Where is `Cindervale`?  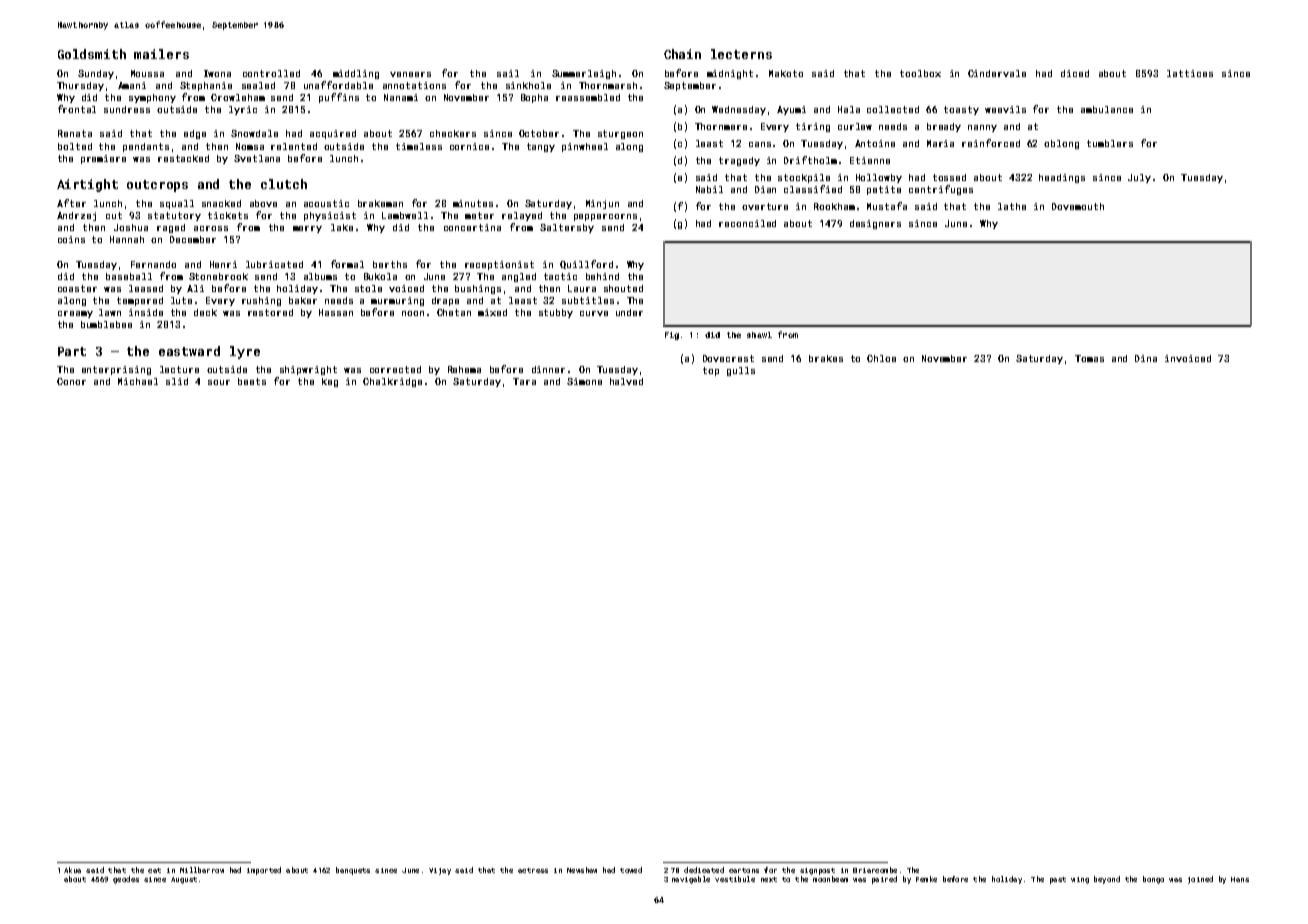 Cindervale is located at coordinates (997, 73).
